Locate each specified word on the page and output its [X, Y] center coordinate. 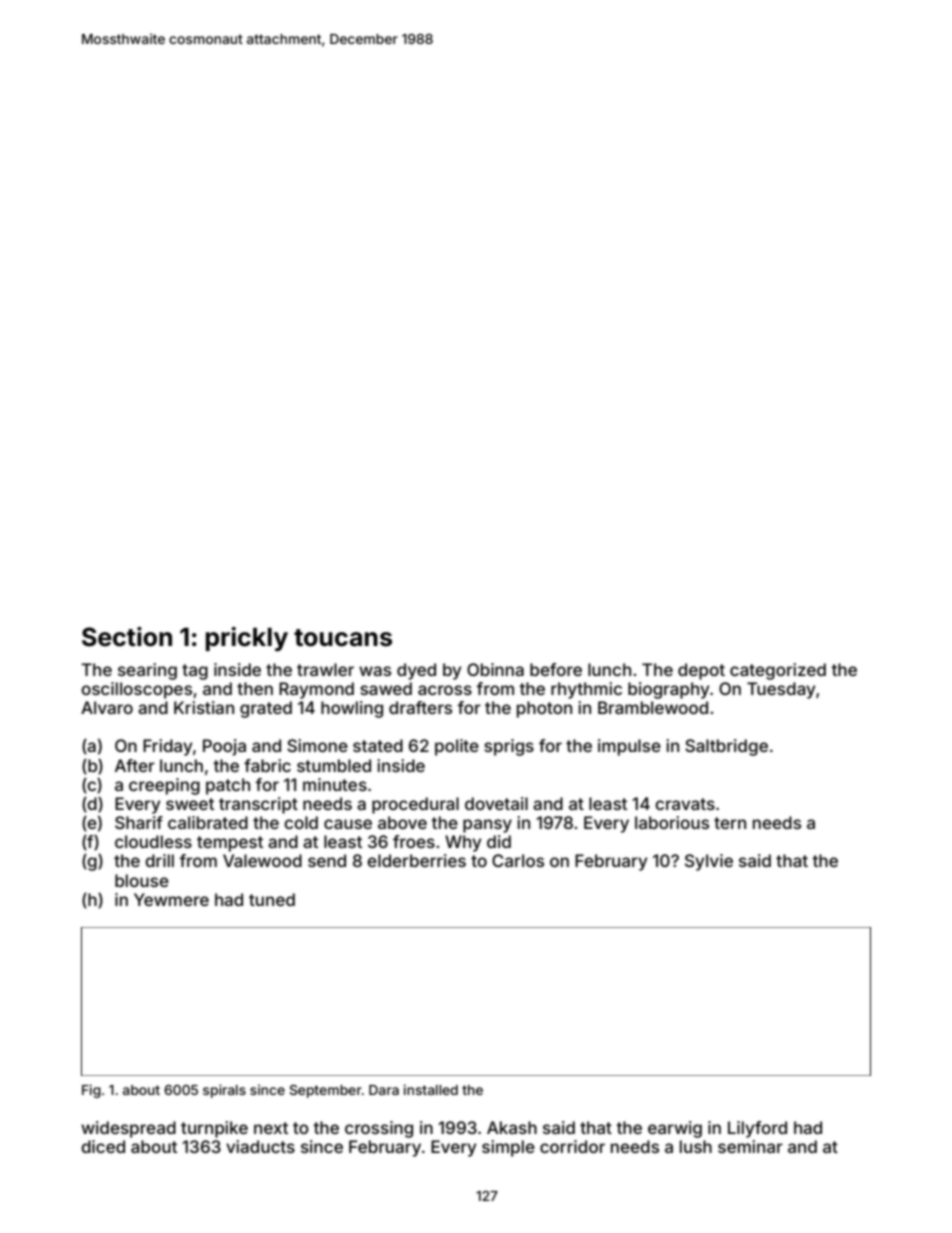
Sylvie [709, 862]
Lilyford [757, 1129]
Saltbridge [726, 747]
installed [431, 1089]
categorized [778, 671]
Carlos [518, 860]
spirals [224, 1091]
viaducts [260, 1146]
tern [730, 823]
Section [127, 637]
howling [352, 709]
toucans [343, 638]
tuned [272, 899]
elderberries [416, 860]
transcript [258, 805]
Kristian [204, 707]
